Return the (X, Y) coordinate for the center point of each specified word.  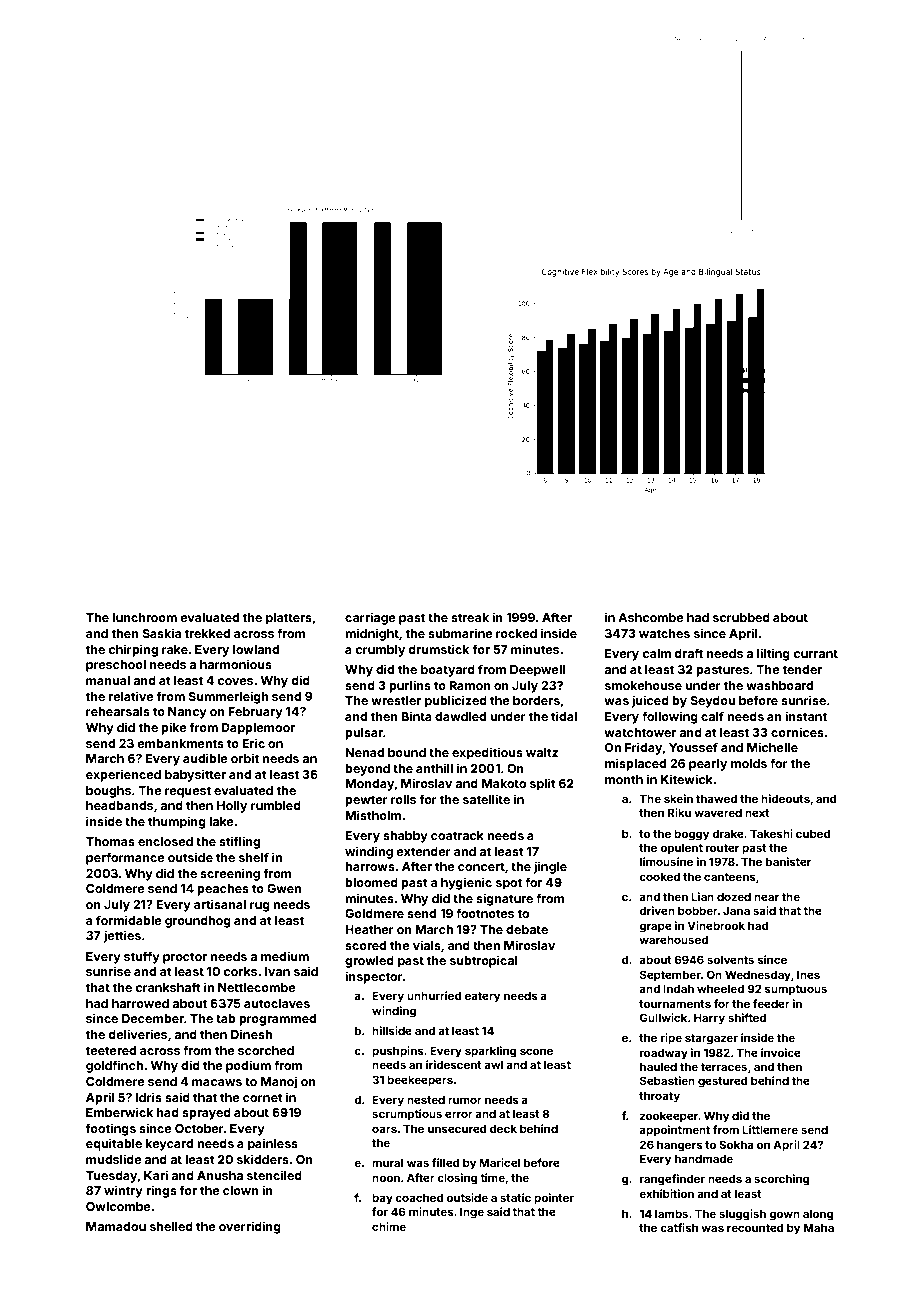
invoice (781, 1052)
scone (536, 1051)
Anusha (220, 1175)
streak (470, 617)
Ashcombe (651, 617)
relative (131, 696)
